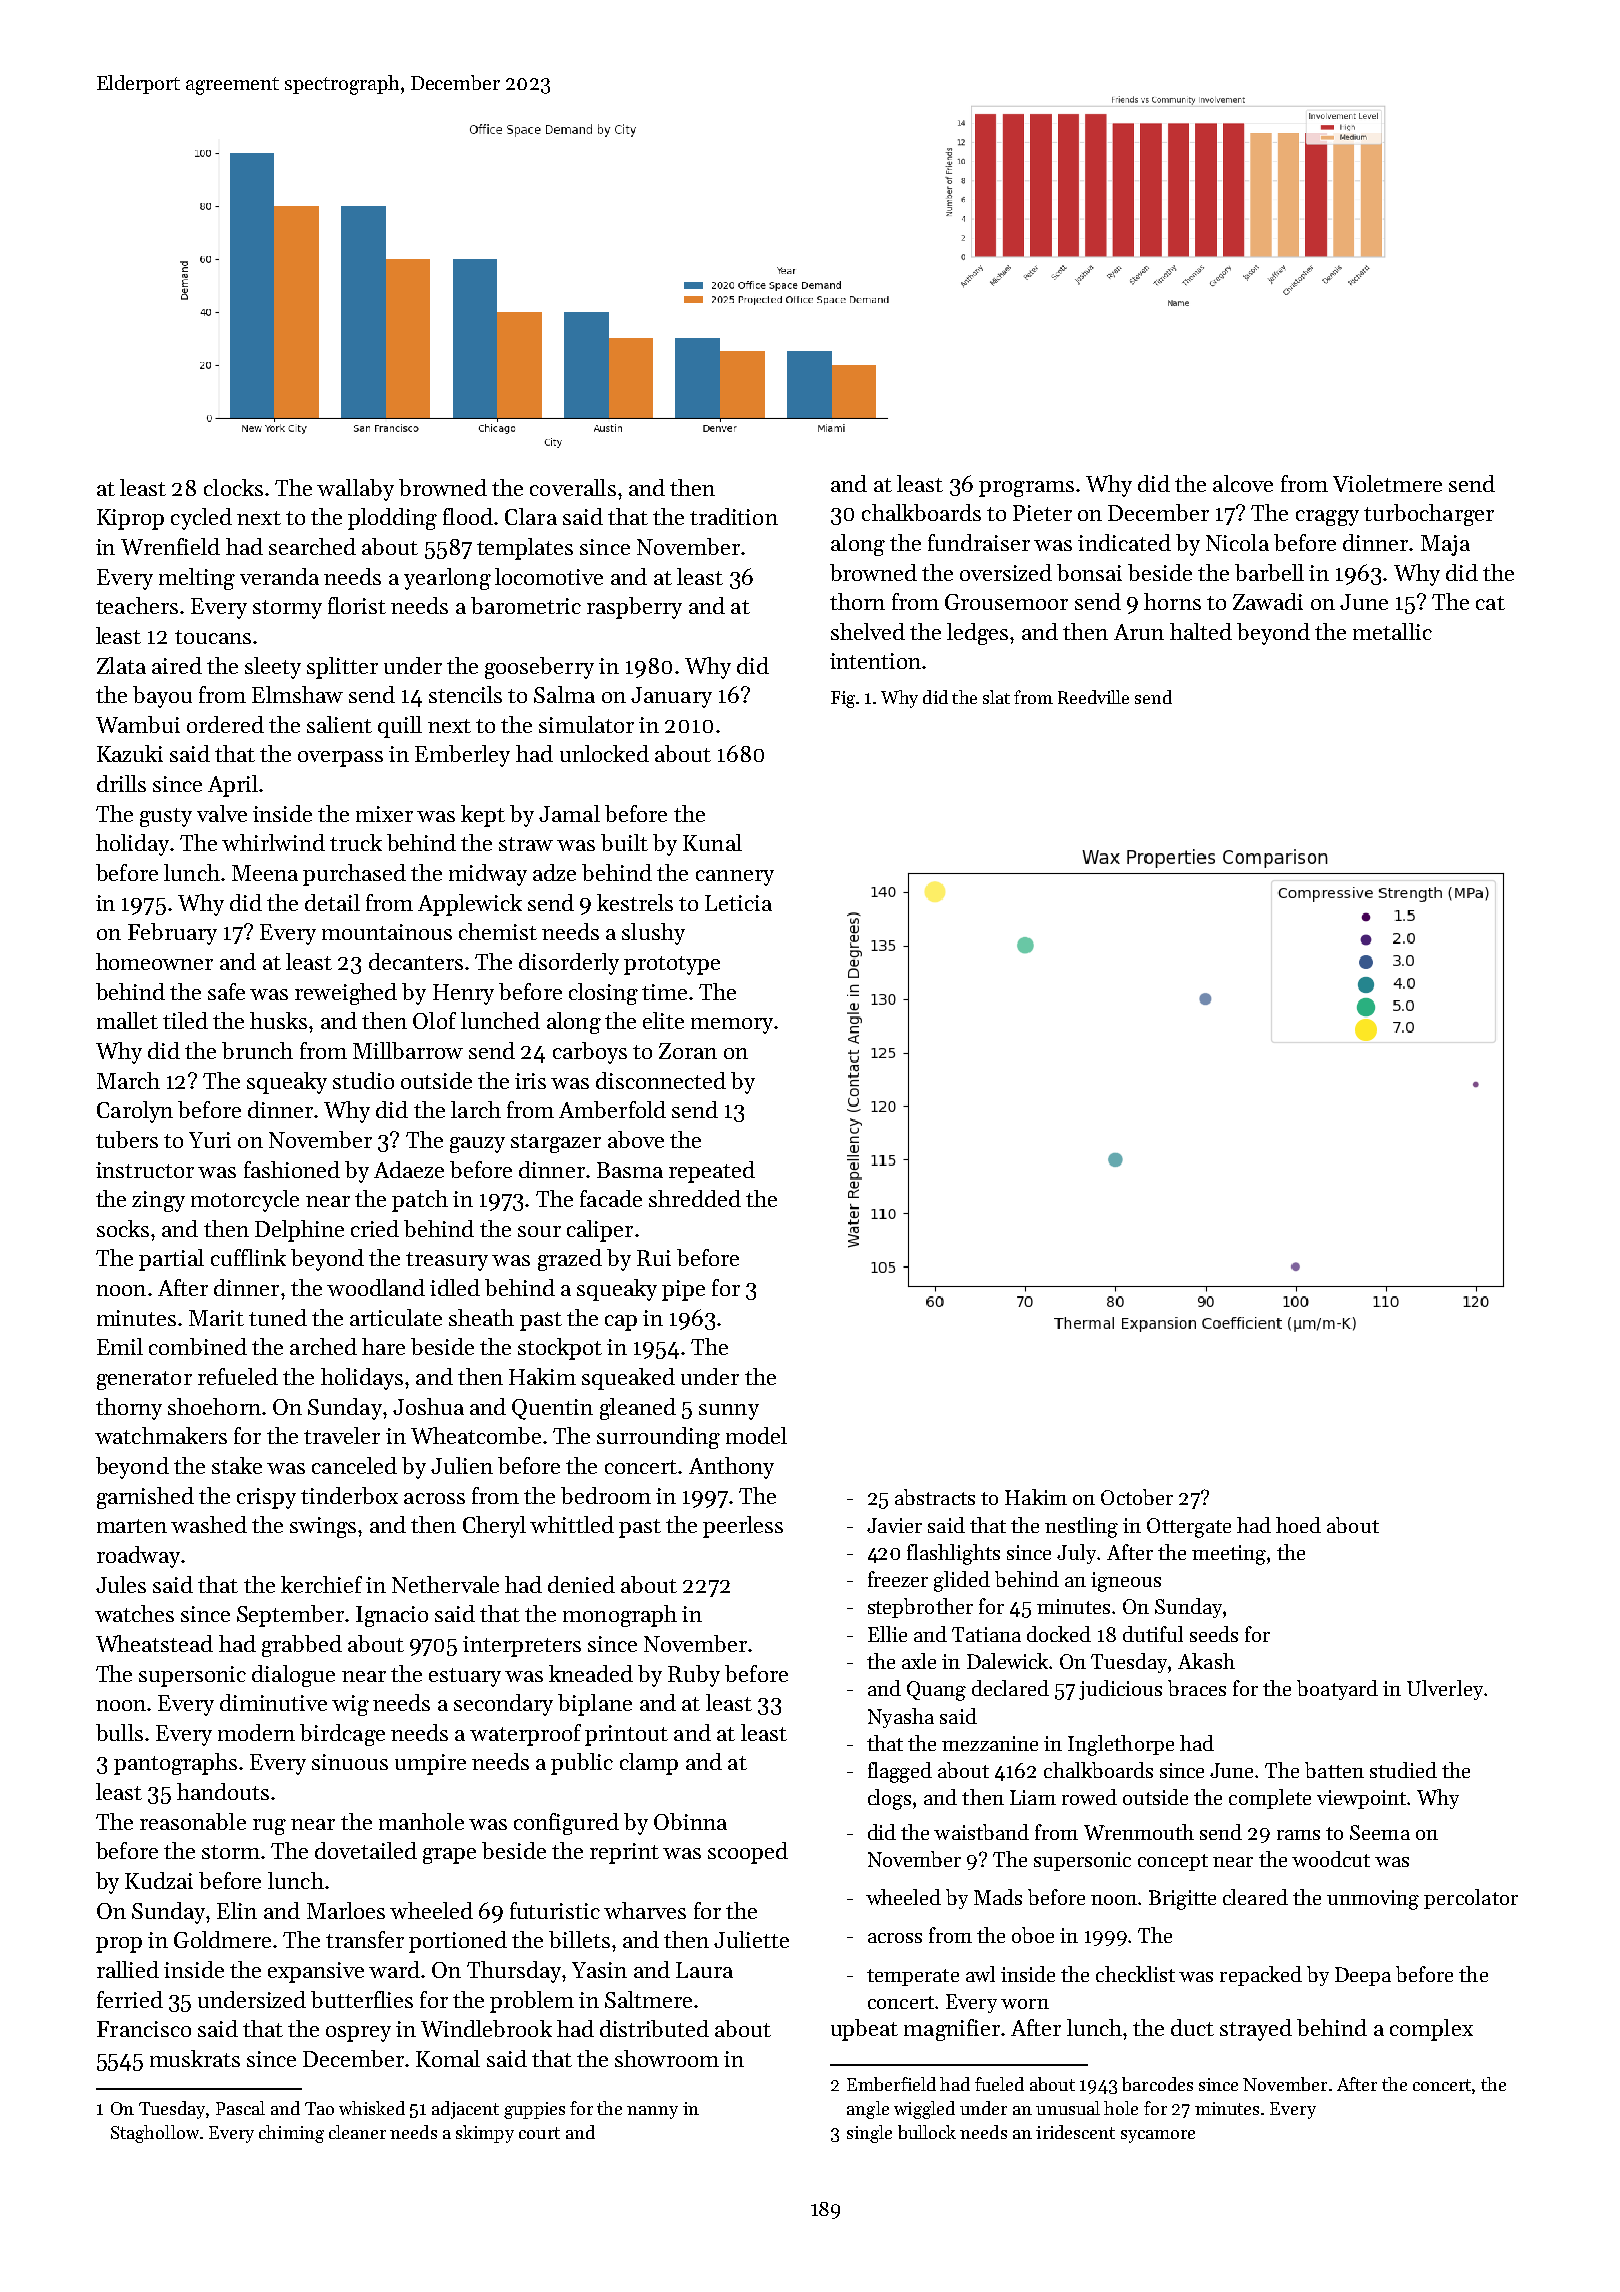  I want to click on Ulverley, so click(1445, 1690).
